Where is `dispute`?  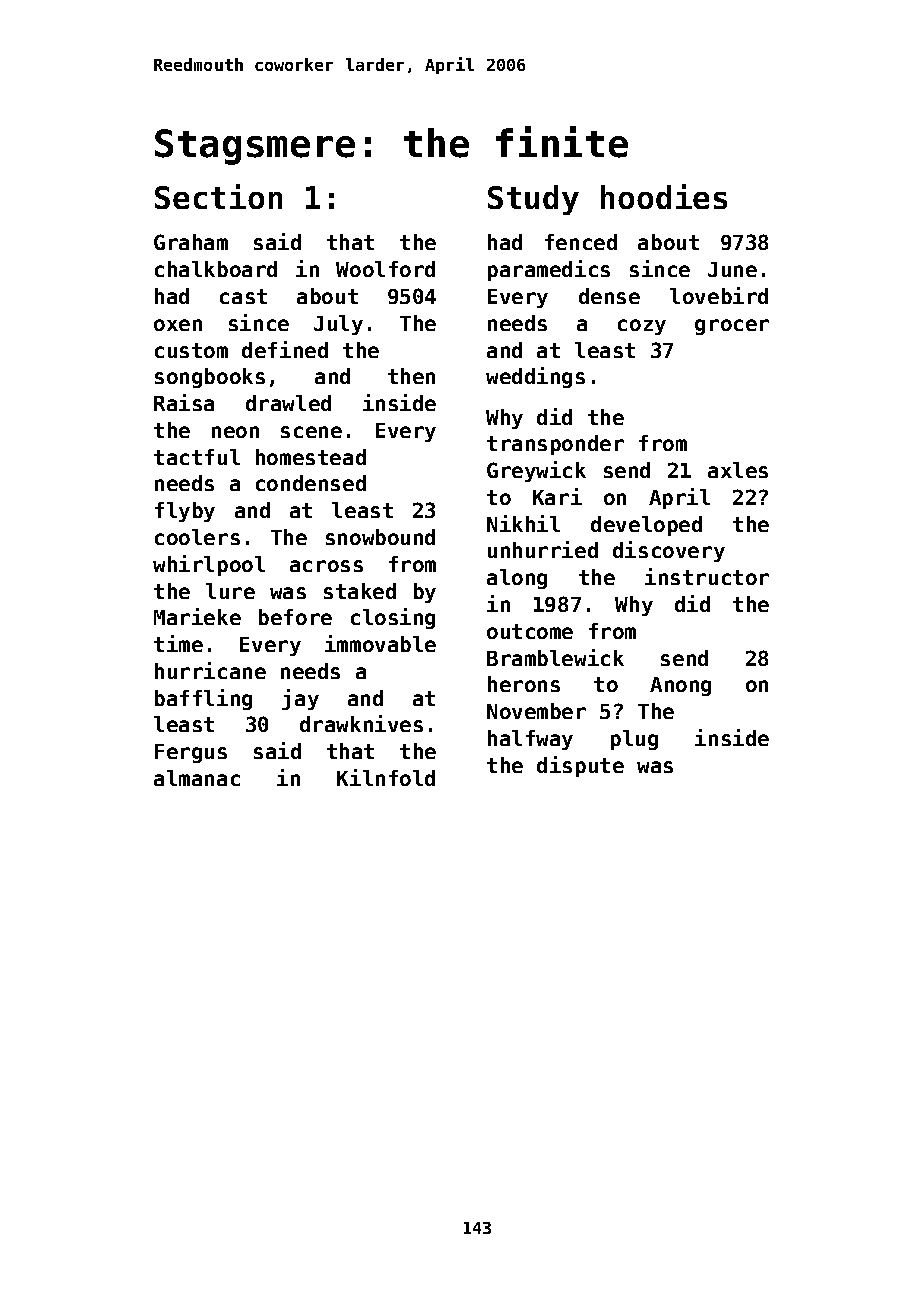 dispute is located at coordinates (580, 766).
